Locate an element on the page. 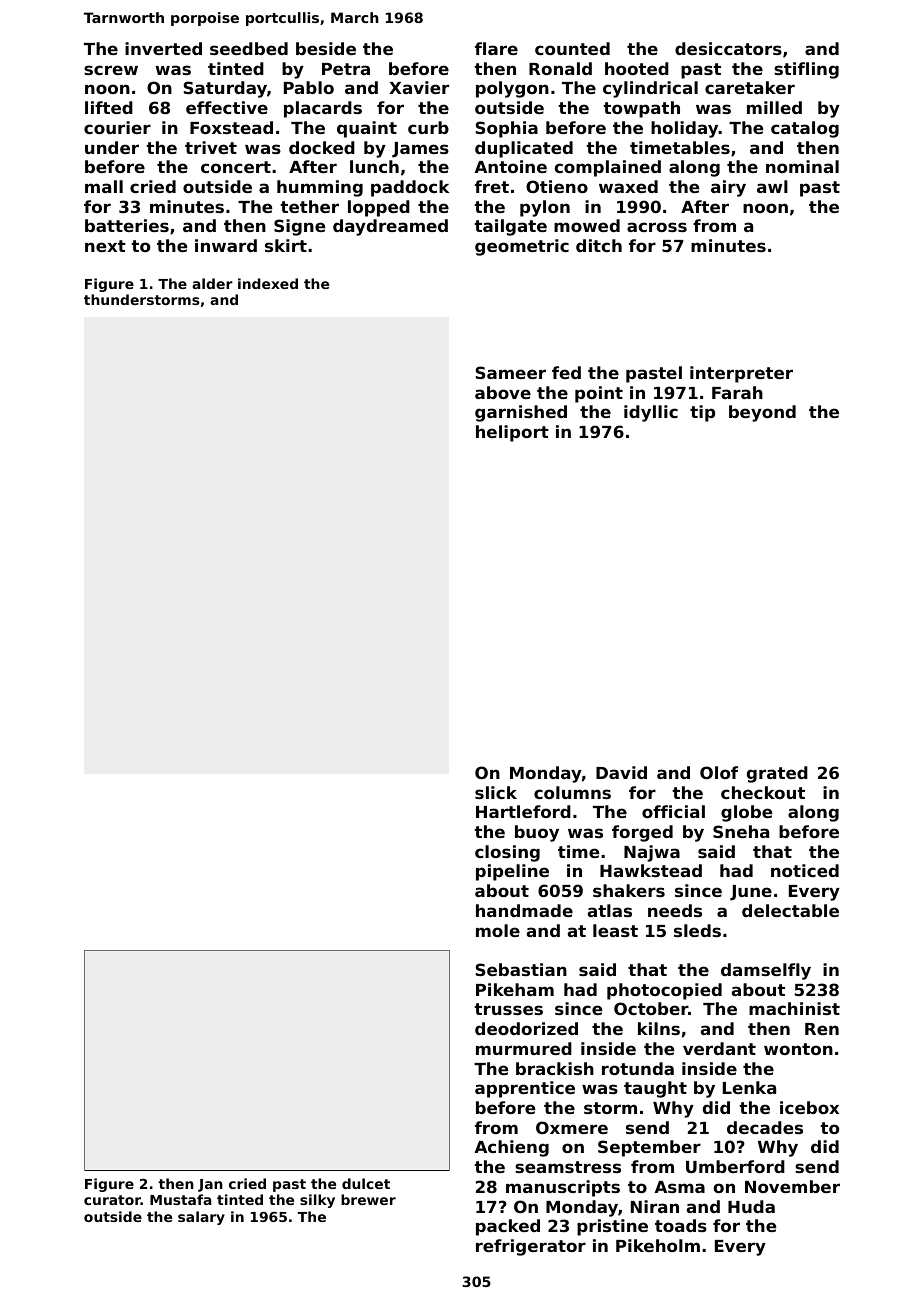 The width and height of the image is (924, 1308). heliport is located at coordinates (512, 433).
